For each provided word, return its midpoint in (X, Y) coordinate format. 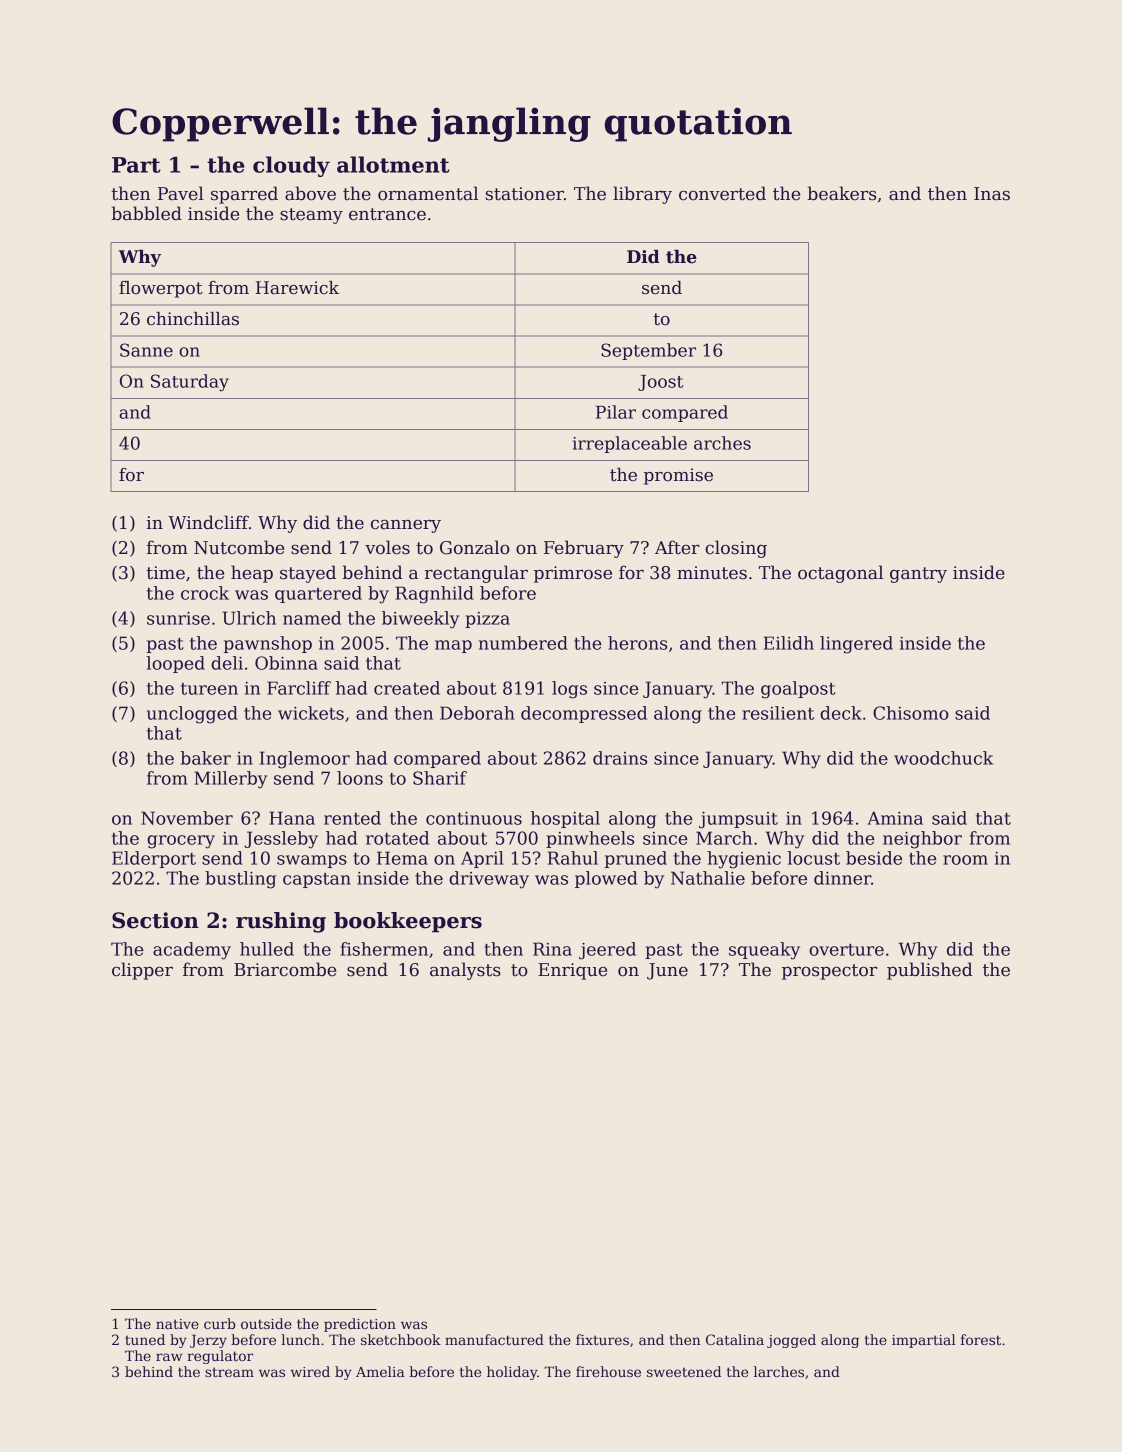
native (177, 1324)
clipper (142, 971)
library (642, 195)
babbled (146, 213)
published (930, 971)
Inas (992, 194)
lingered (856, 645)
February (584, 549)
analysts (465, 971)
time (165, 573)
